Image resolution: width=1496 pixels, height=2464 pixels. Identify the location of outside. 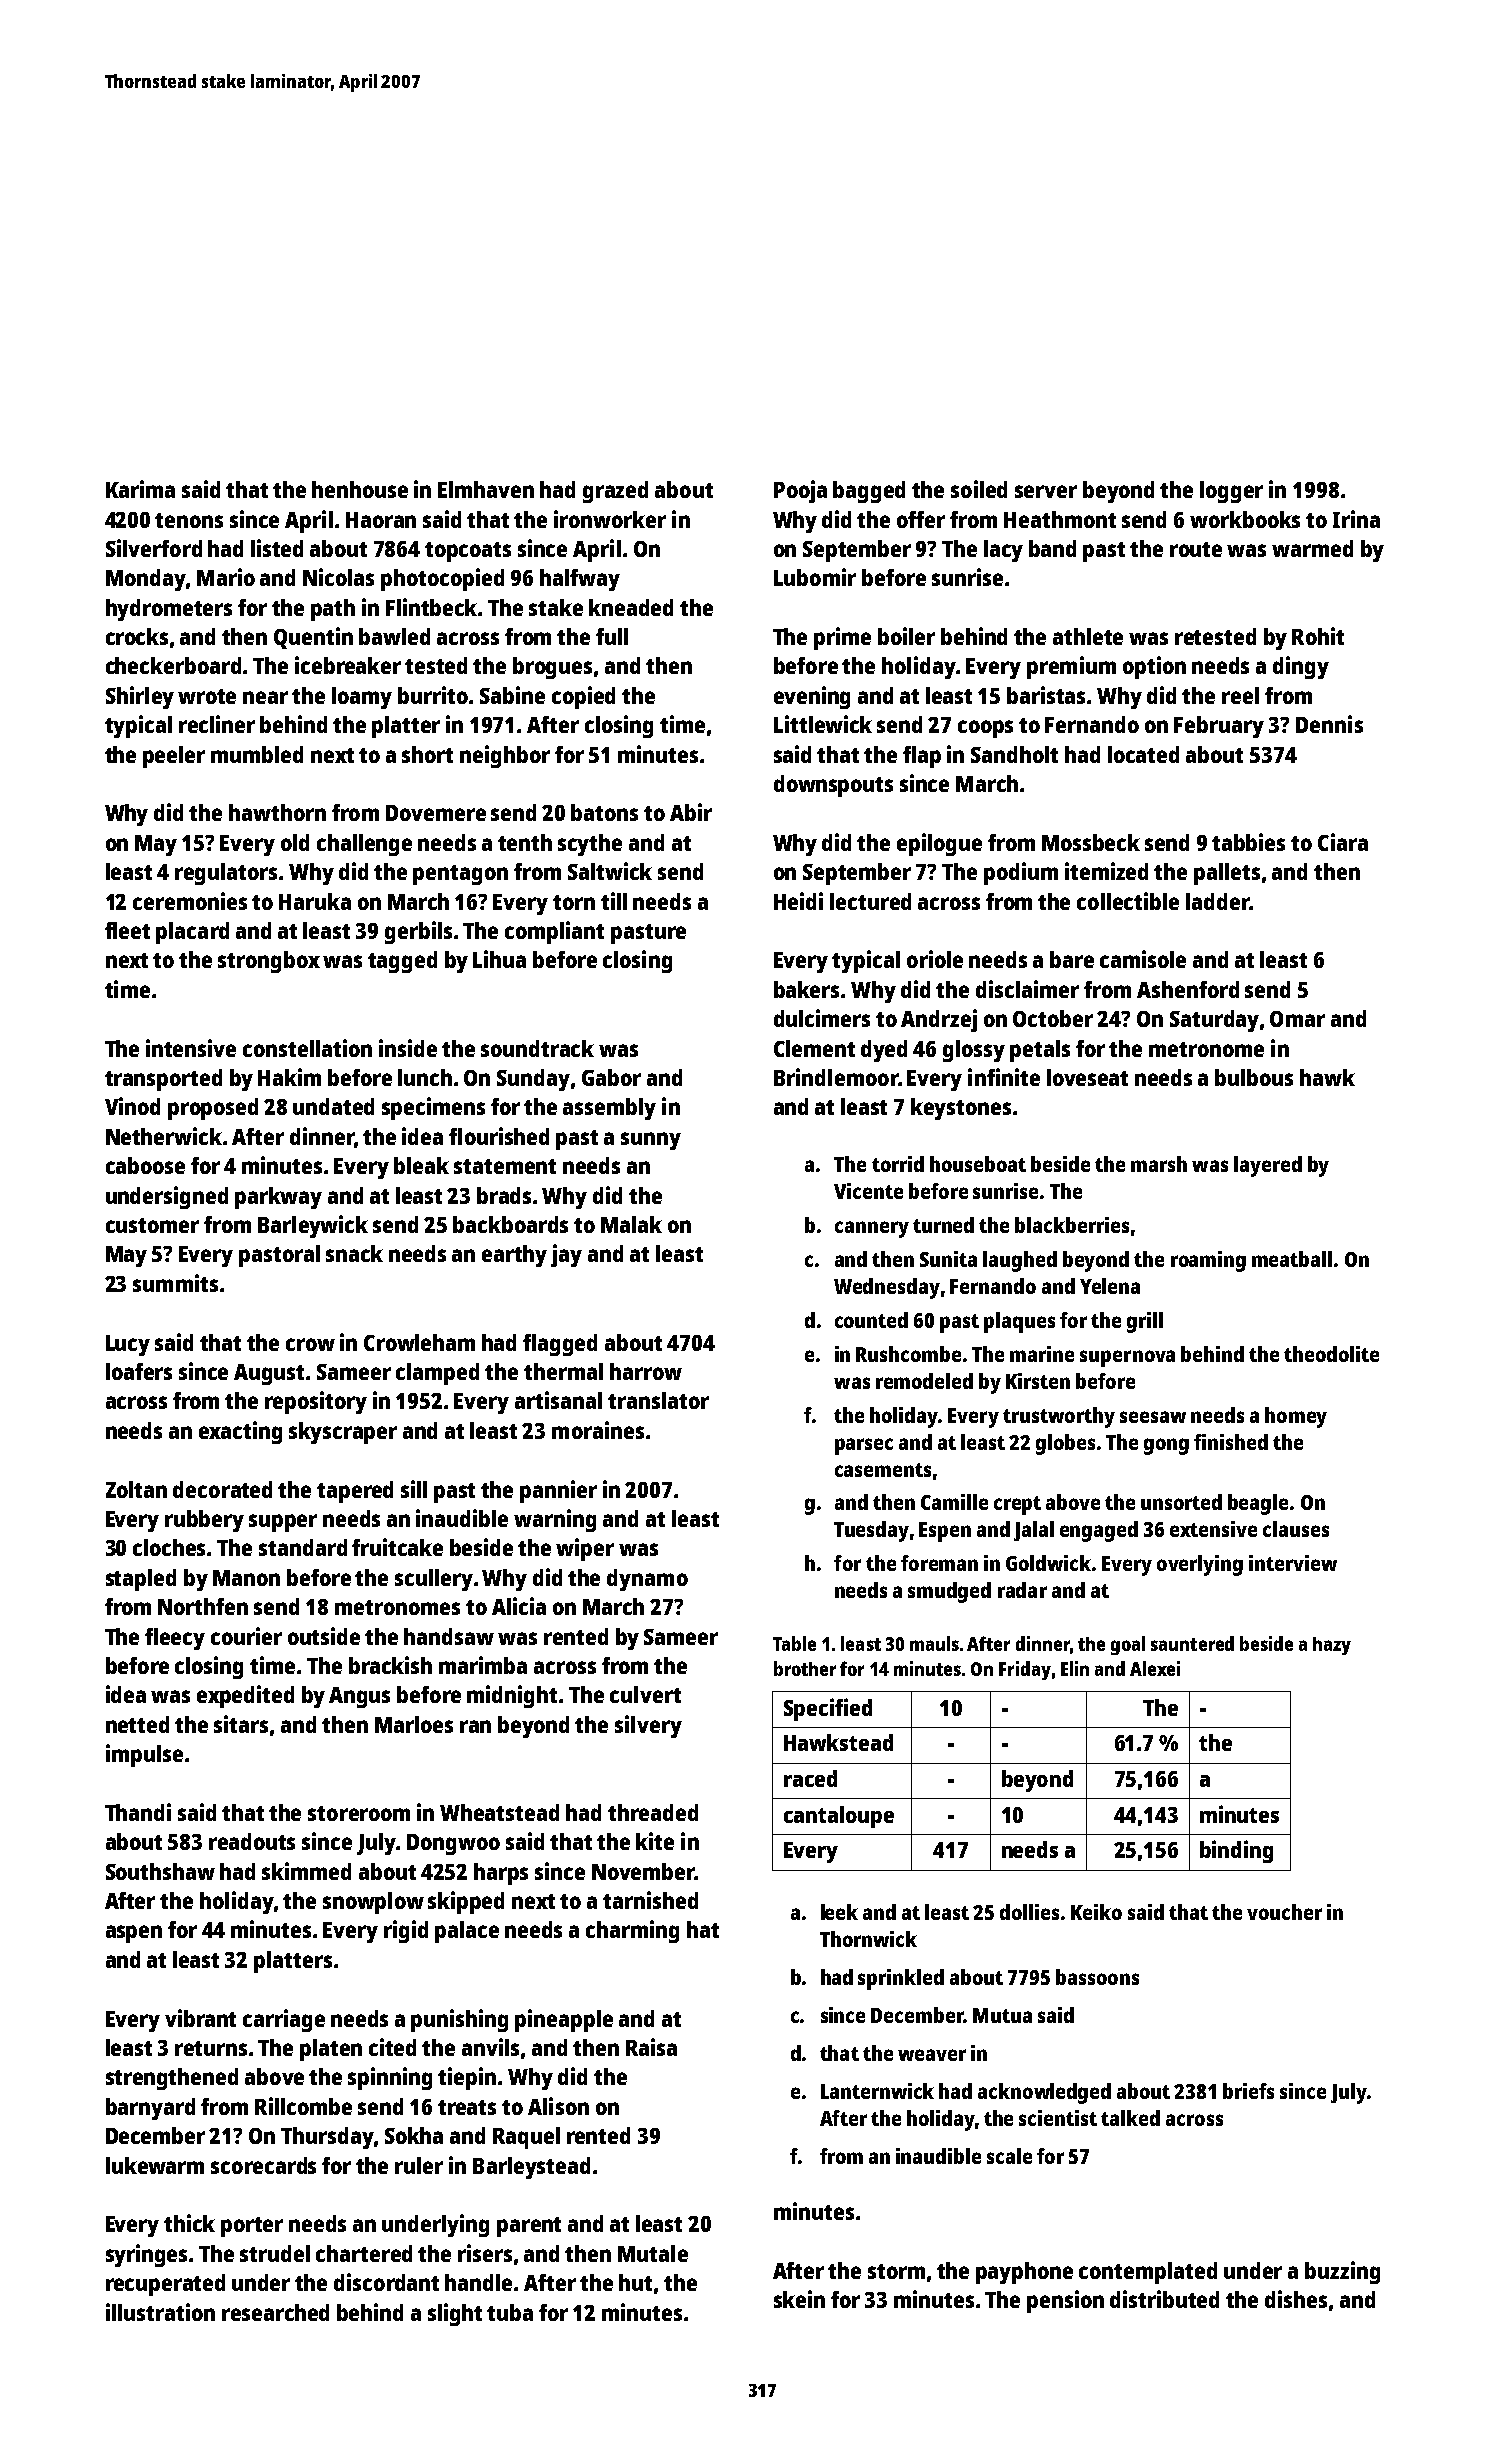
(324, 1636).
